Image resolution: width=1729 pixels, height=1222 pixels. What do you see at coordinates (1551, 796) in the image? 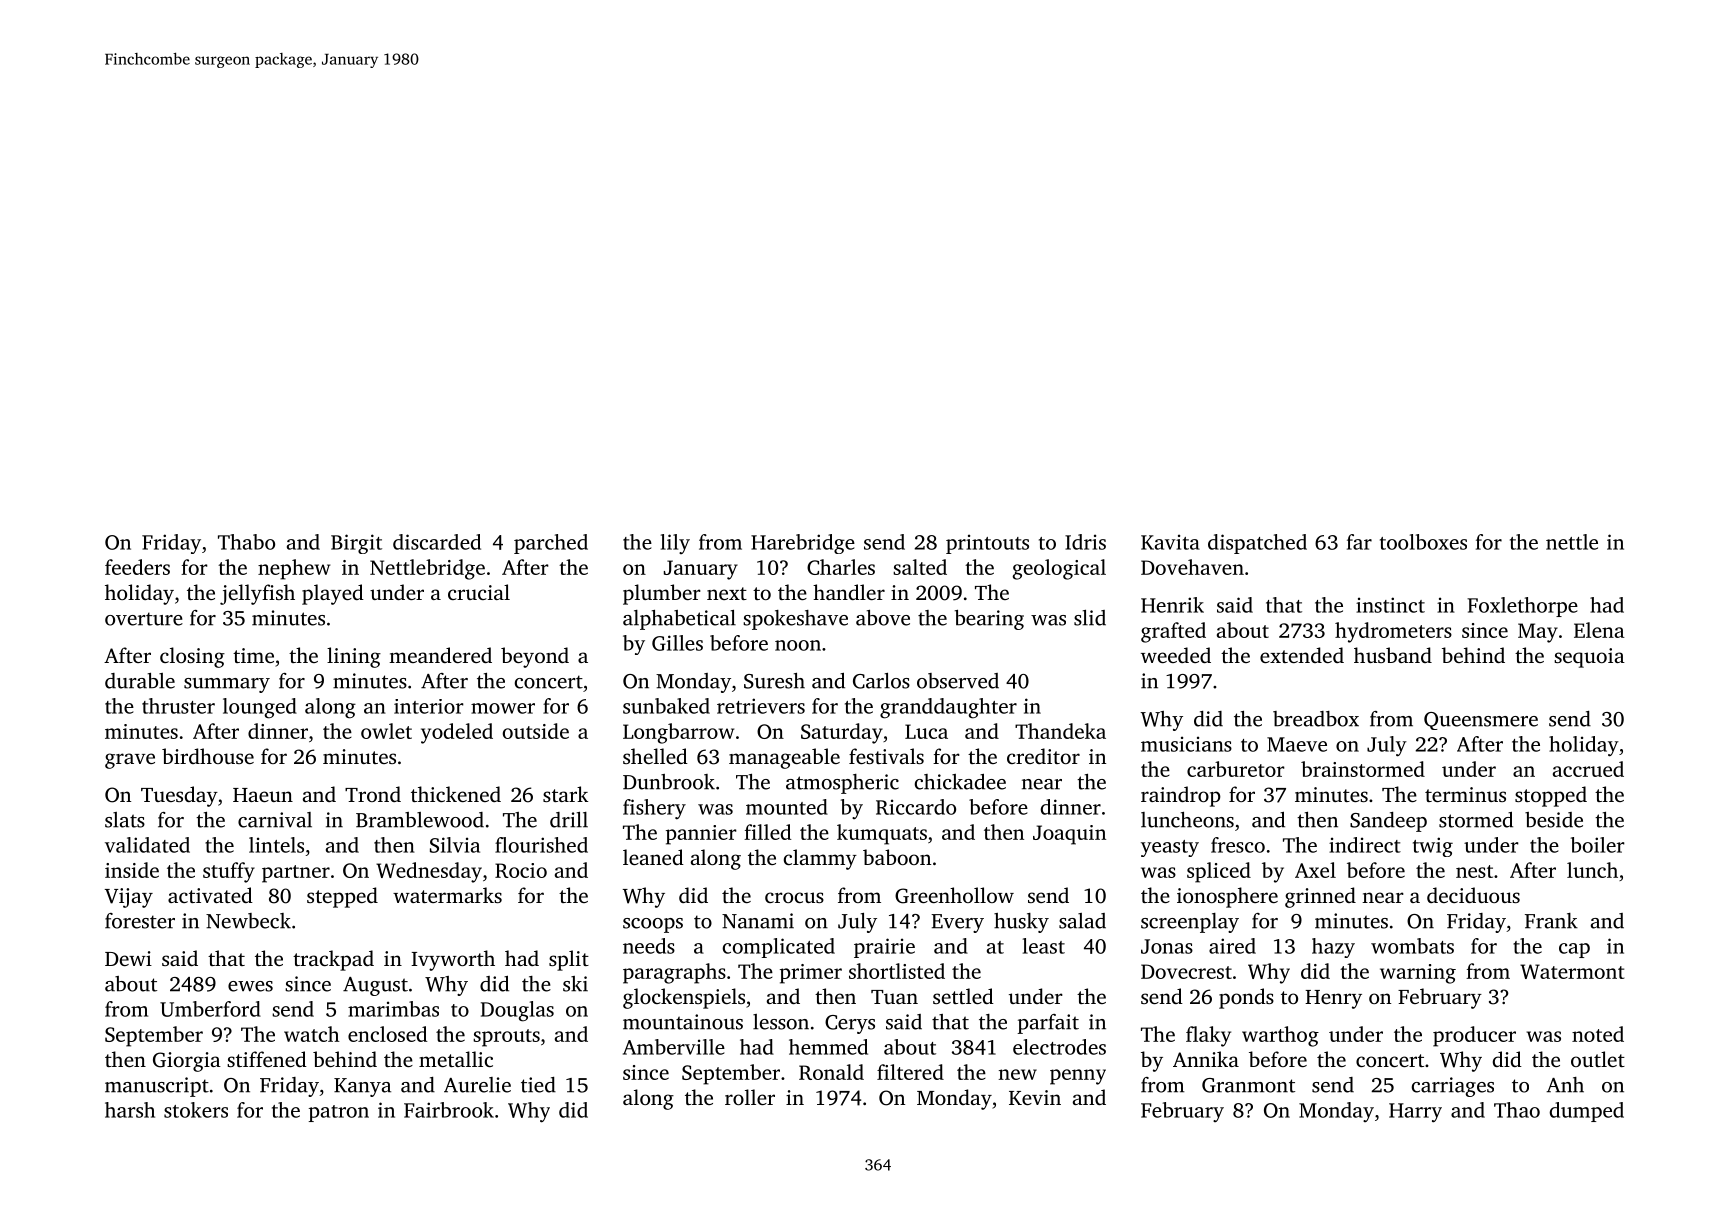
I see `stopped` at bounding box center [1551, 796].
